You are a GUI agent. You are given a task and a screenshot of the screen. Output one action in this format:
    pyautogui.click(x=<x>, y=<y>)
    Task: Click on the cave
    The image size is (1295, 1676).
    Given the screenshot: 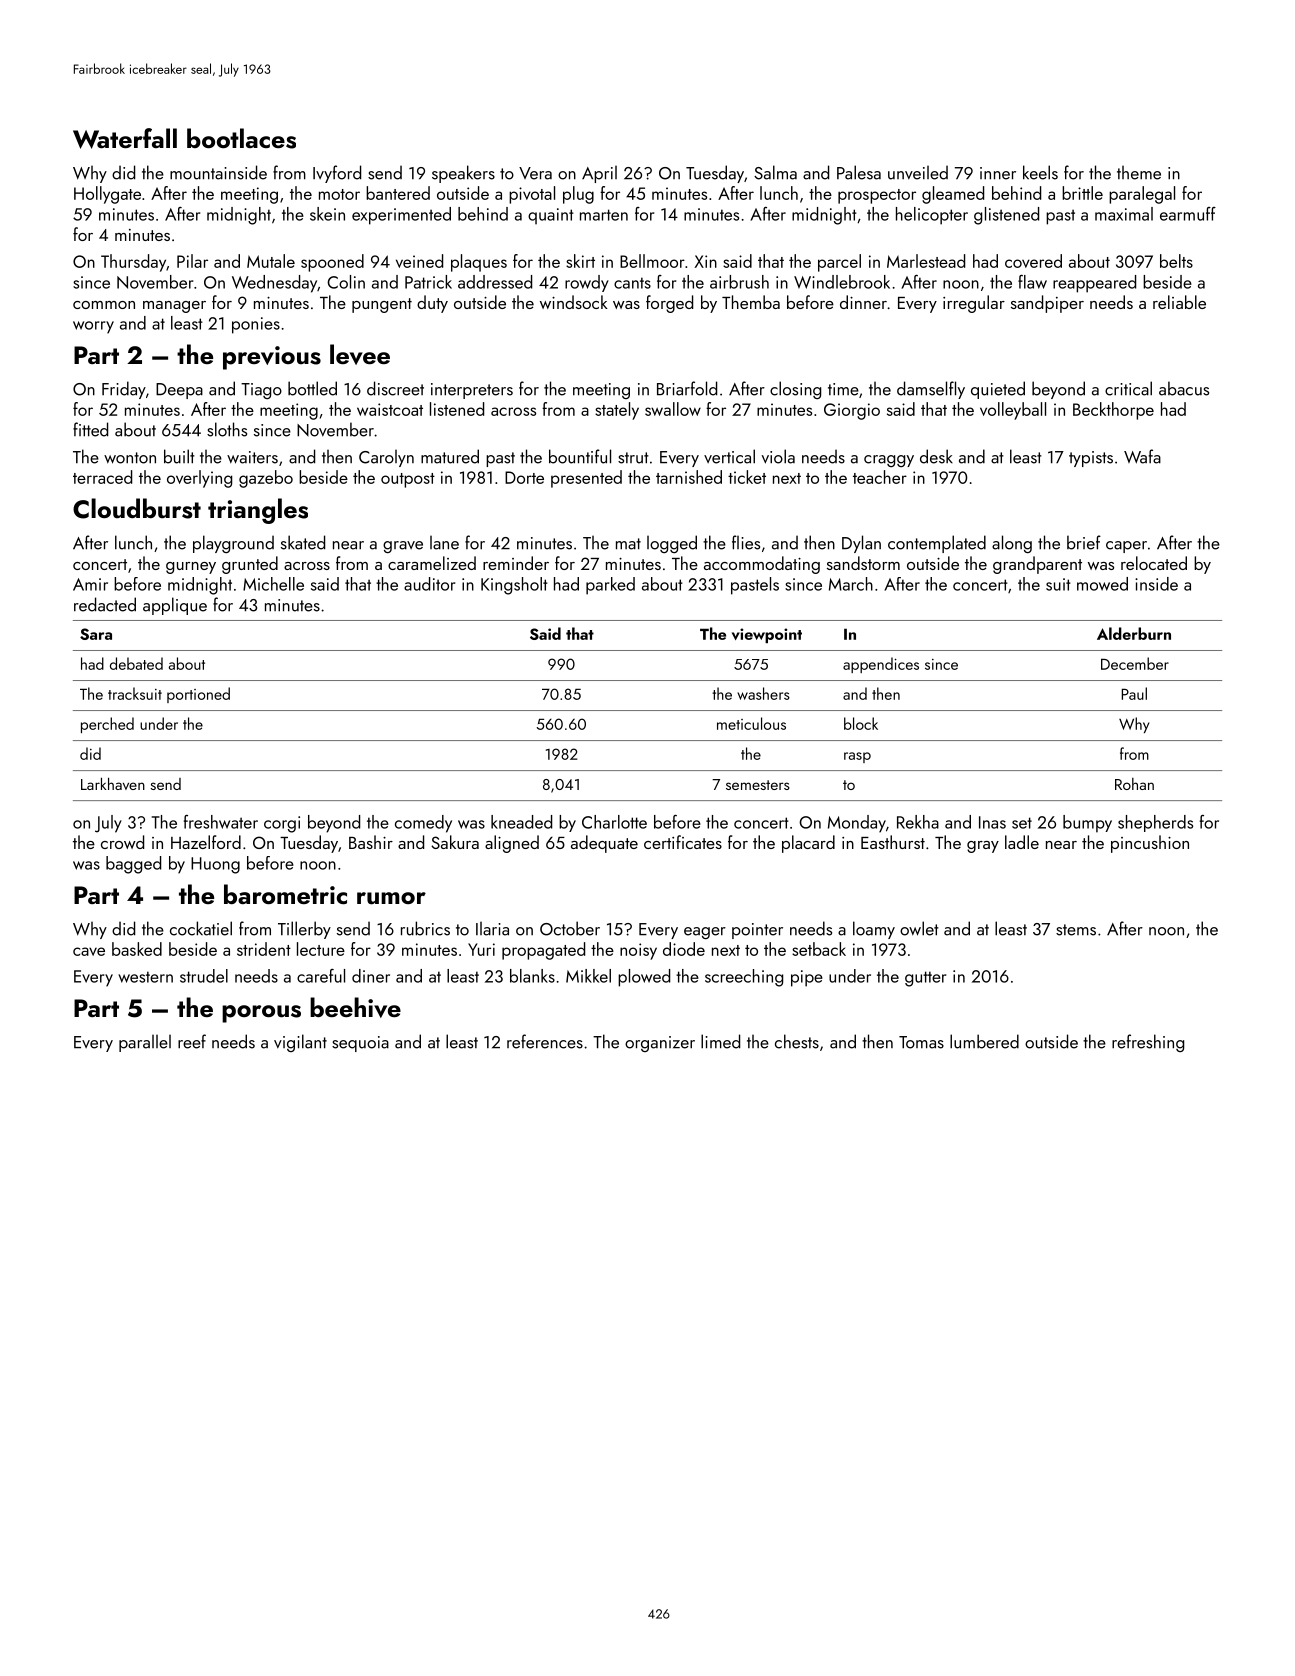 What is the action you would take?
    pyautogui.click(x=89, y=951)
